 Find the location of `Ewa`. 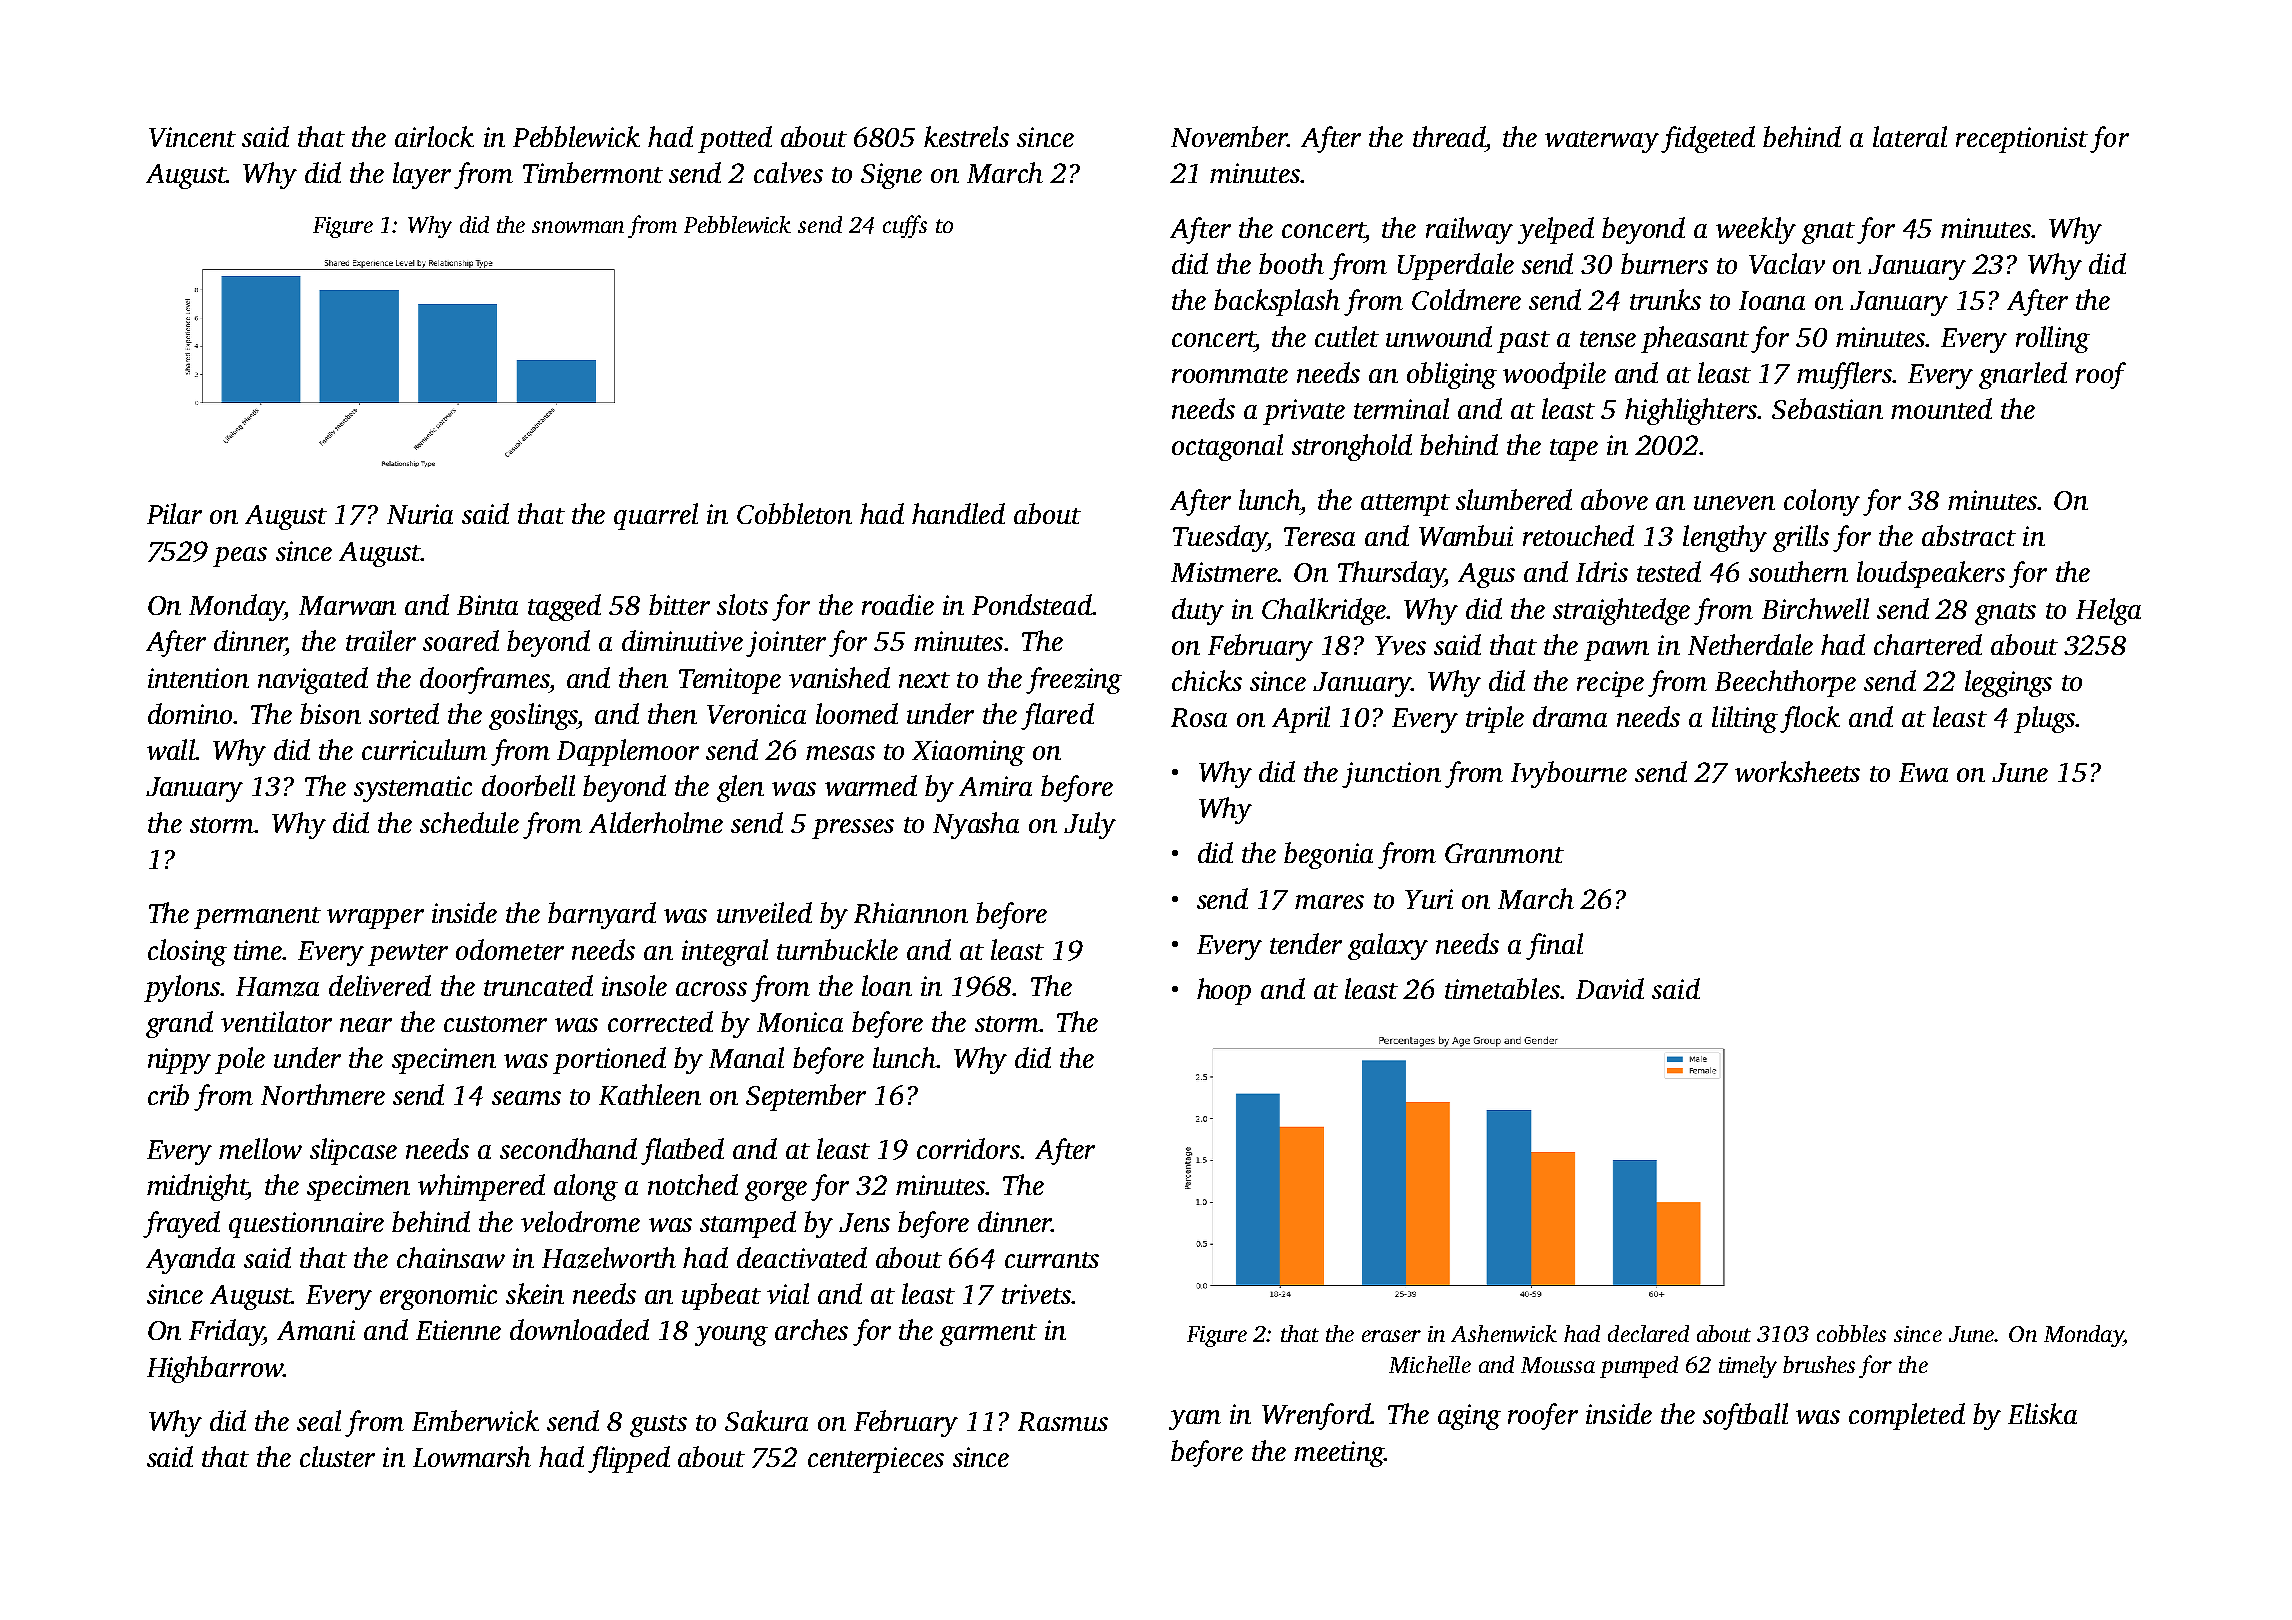

Ewa is located at coordinates (1923, 772).
